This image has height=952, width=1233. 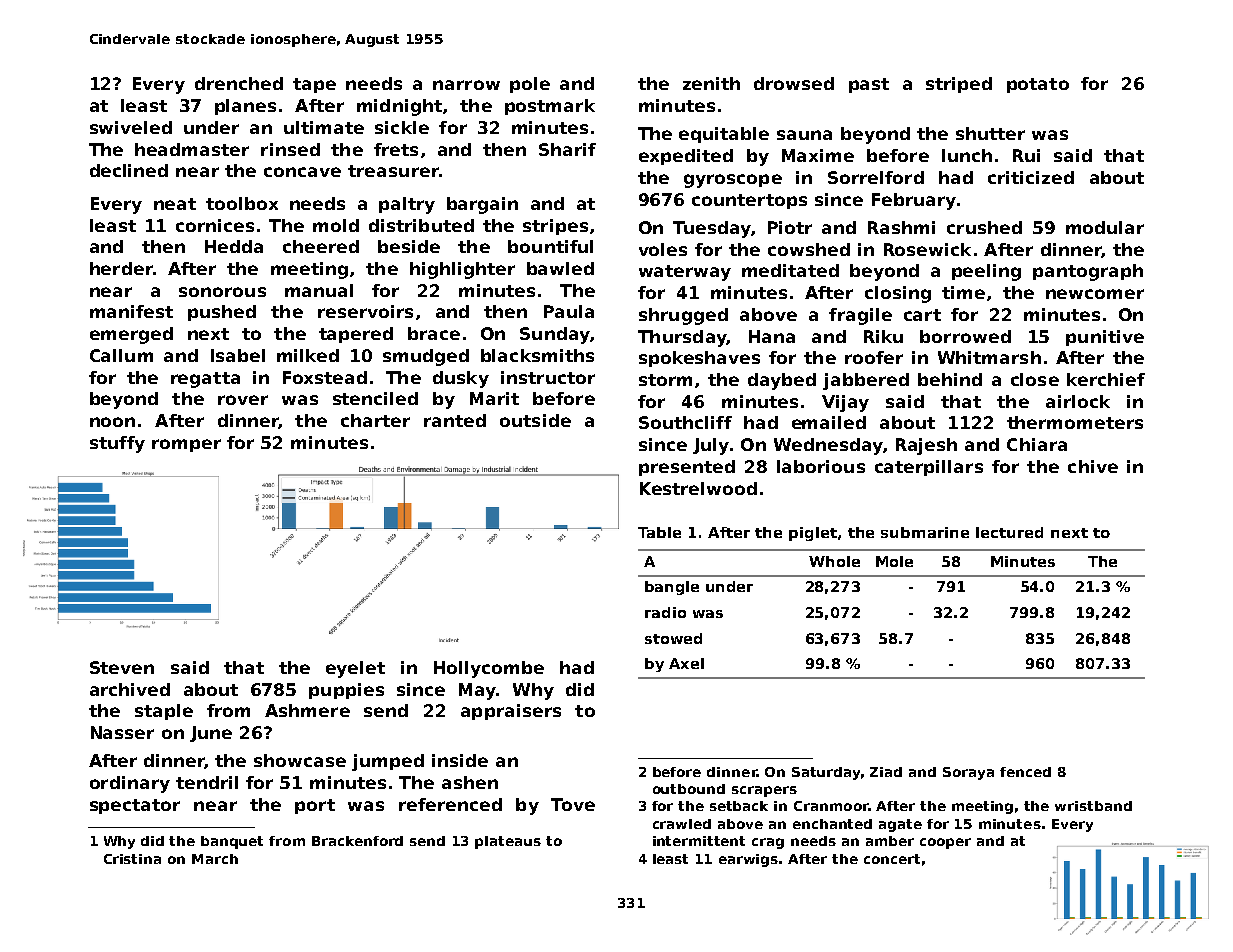 What do you see at coordinates (117, 444) in the image?
I see `stuffy` at bounding box center [117, 444].
